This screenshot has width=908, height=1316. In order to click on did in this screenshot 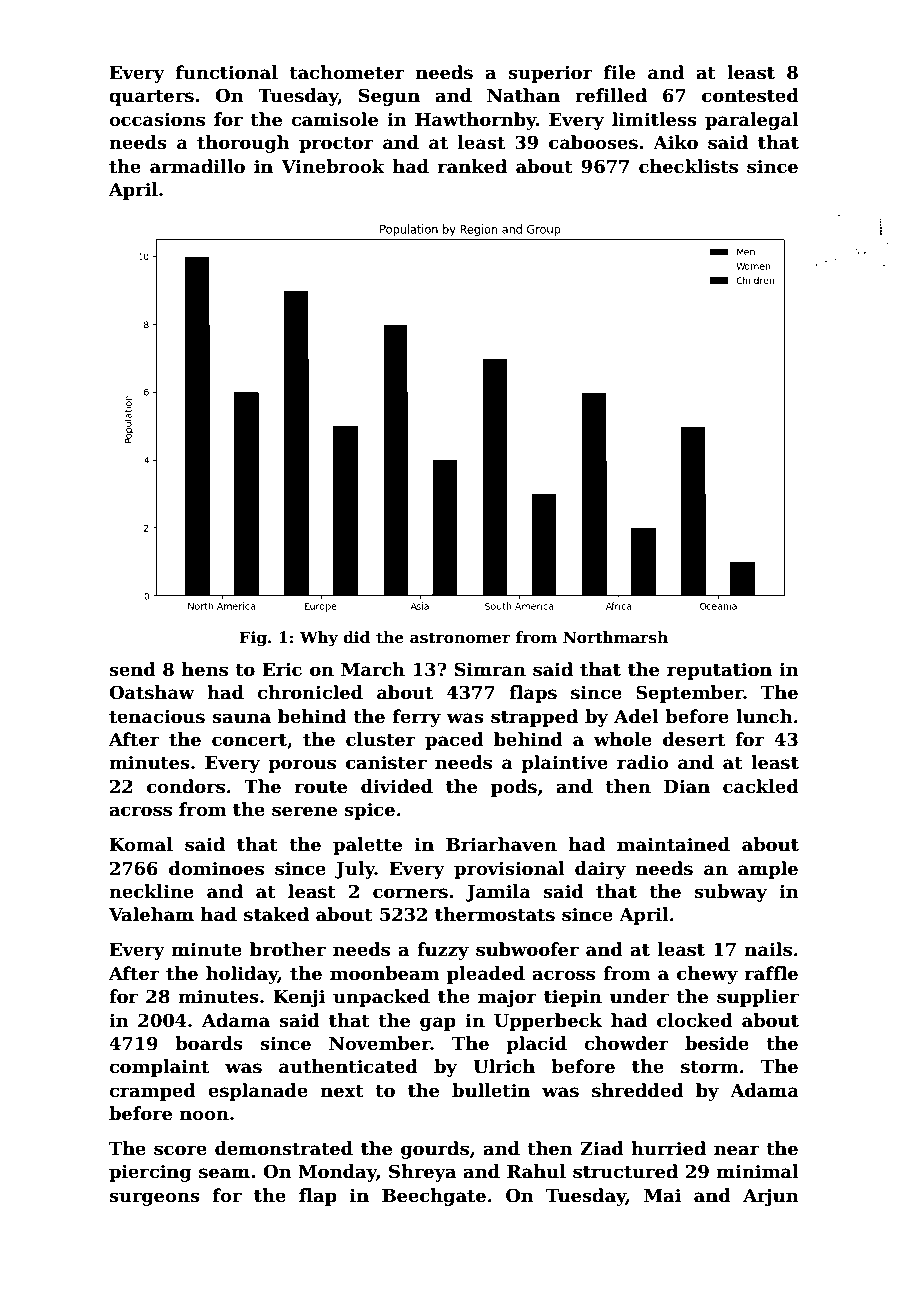, I will do `click(356, 637)`.
